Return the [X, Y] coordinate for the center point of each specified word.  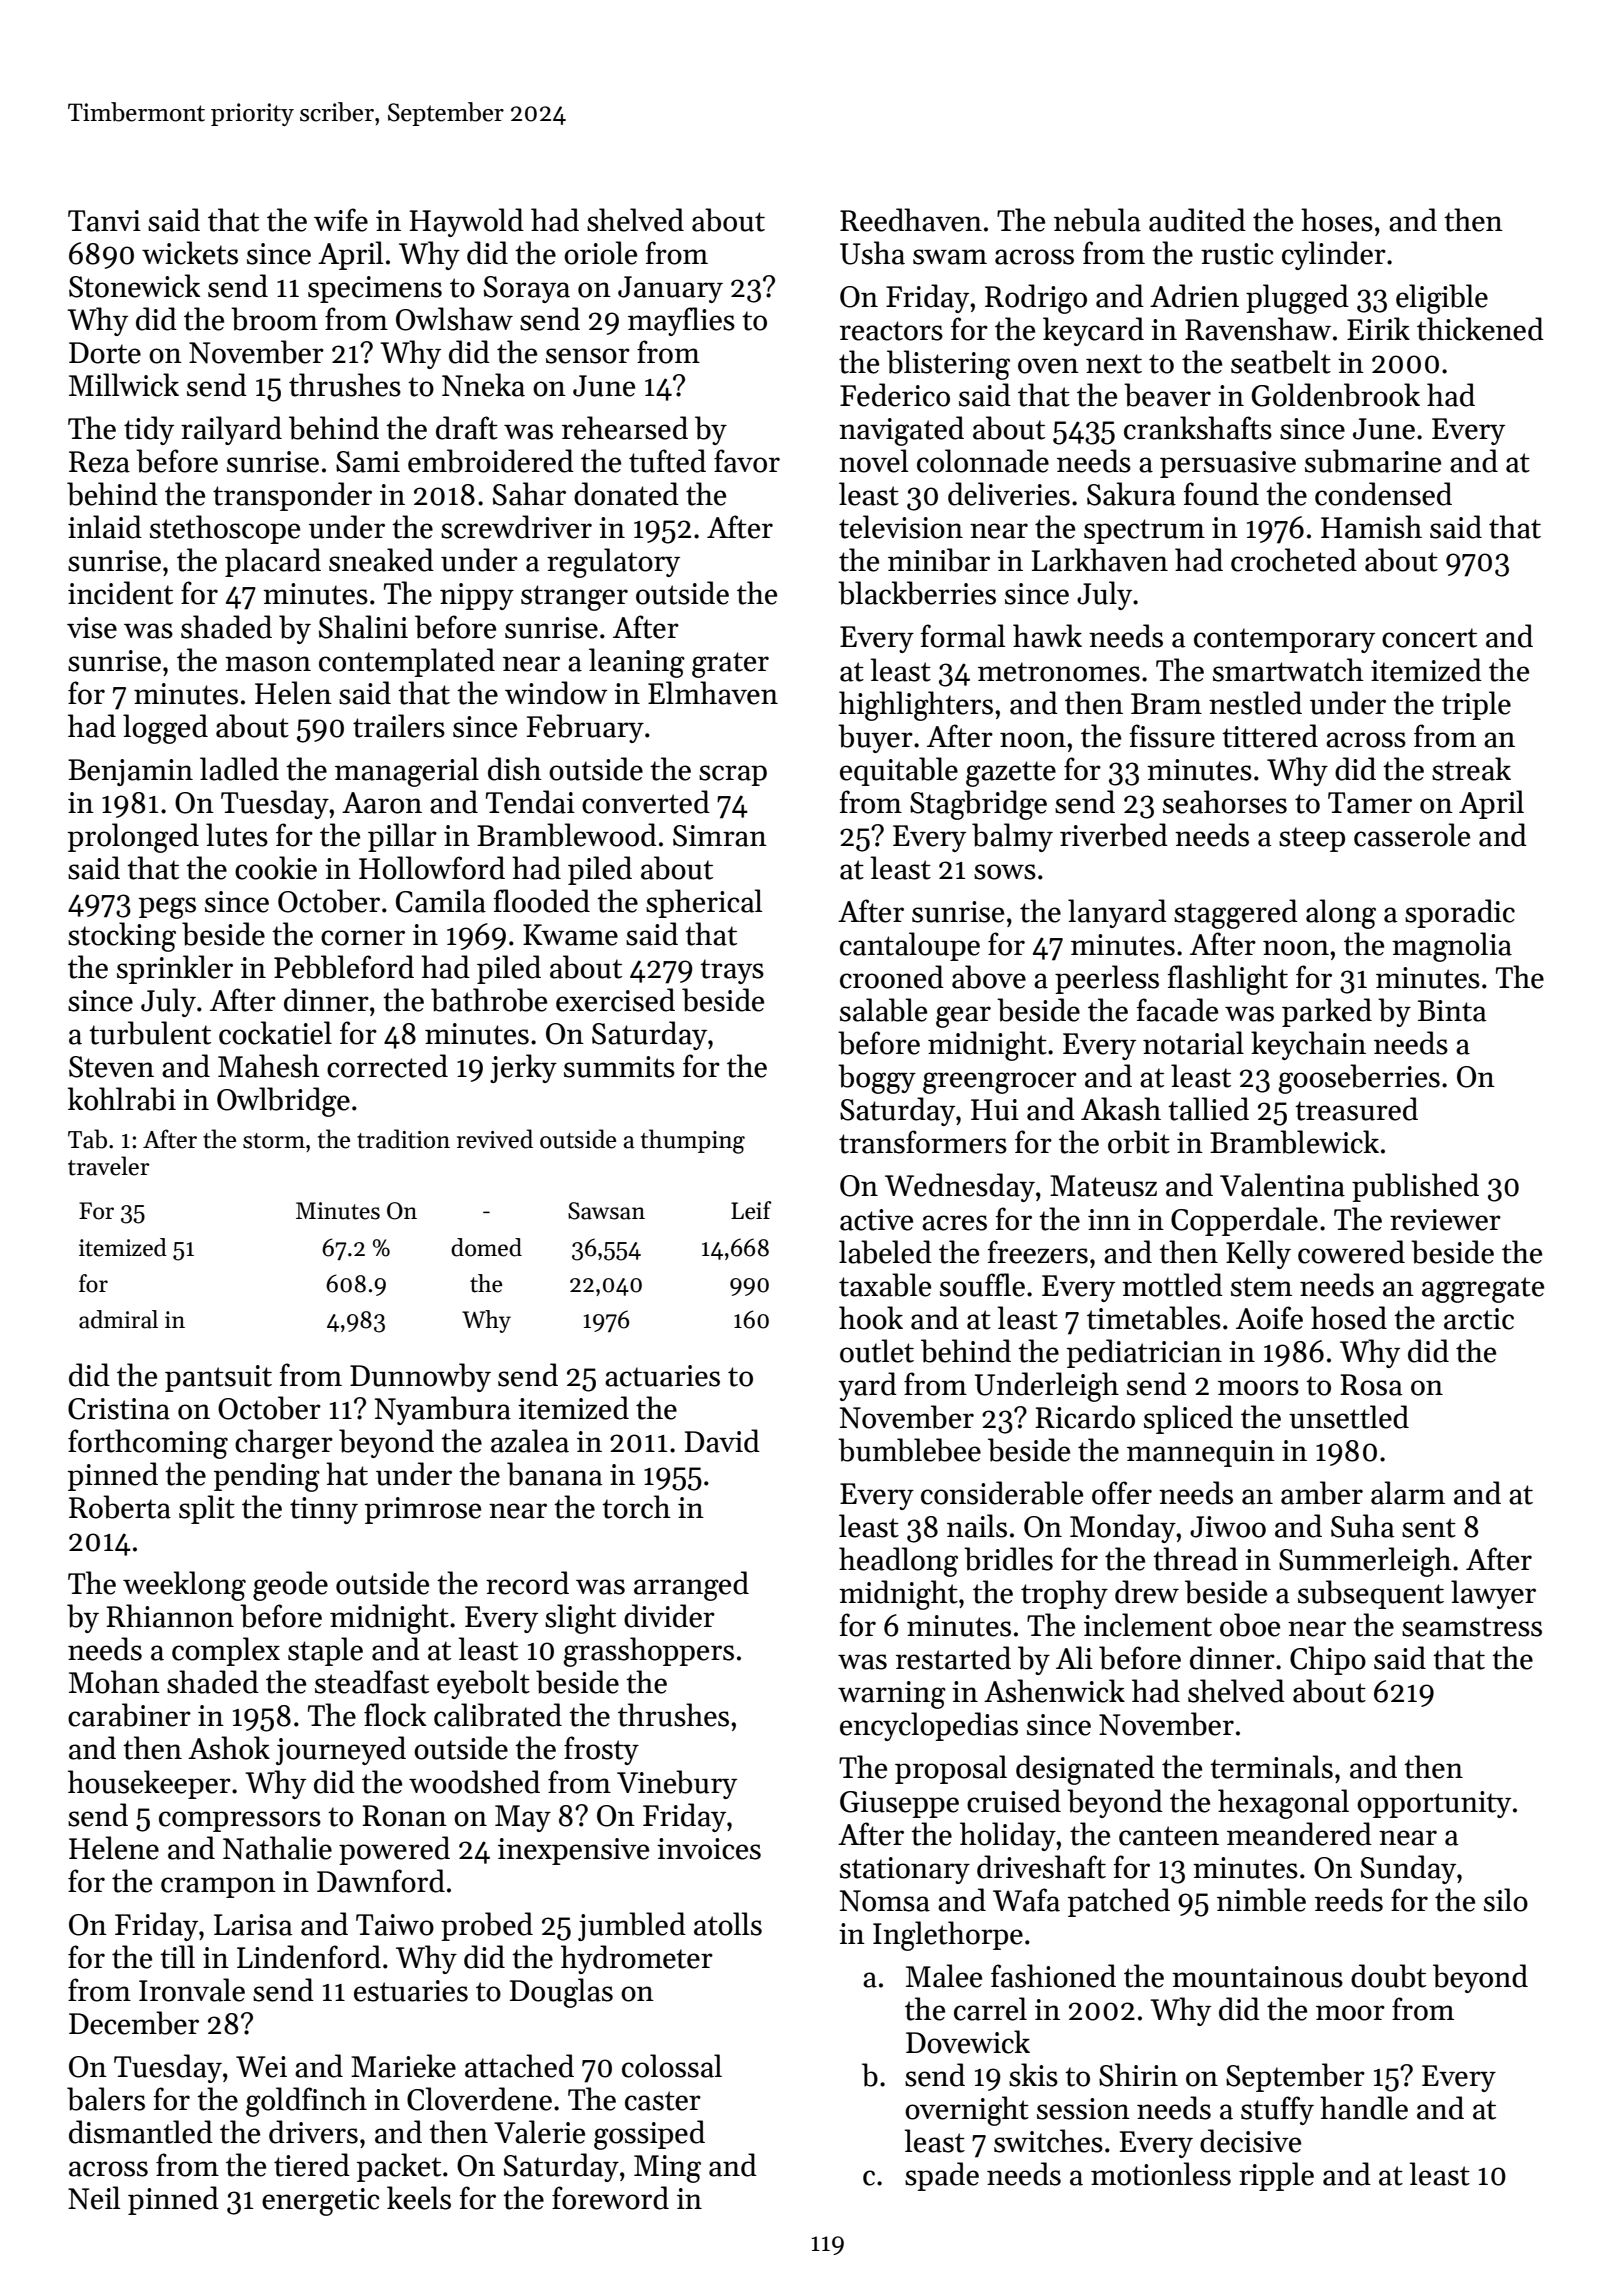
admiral [118, 1319]
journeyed [341, 1750]
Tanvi [104, 221]
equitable [899, 771]
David [722, 1441]
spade [942, 2176]
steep [1312, 839]
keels [419, 2198]
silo [1506, 1900]
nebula [1097, 220]
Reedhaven [911, 220]
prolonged [133, 838]
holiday [1008, 1836]
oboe [1250, 1625]
